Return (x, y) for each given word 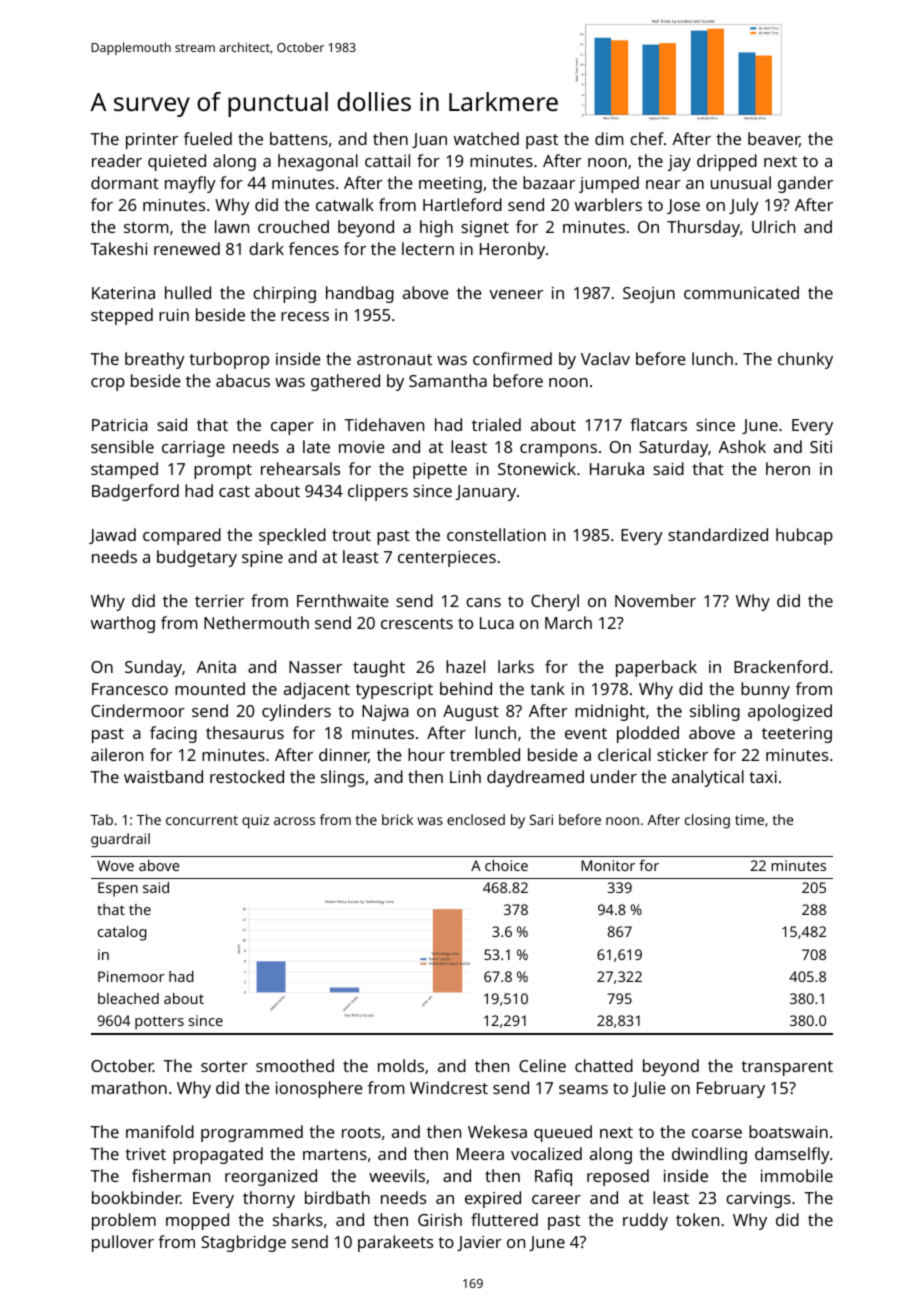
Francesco (130, 689)
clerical (624, 754)
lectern (428, 248)
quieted (177, 162)
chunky (805, 360)
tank (547, 688)
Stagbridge (243, 1243)
